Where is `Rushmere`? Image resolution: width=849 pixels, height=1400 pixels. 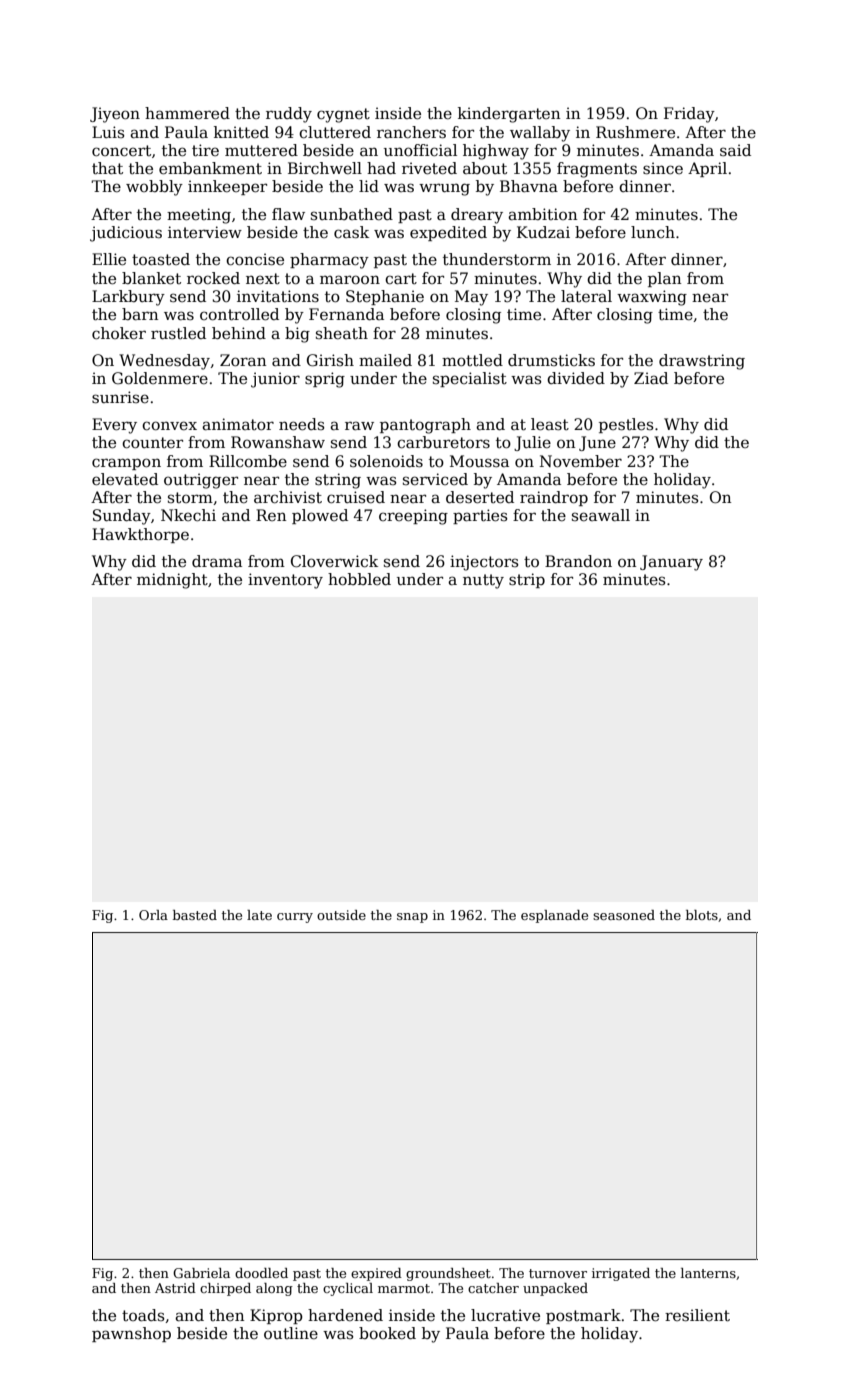
Rushmere is located at coordinates (635, 132).
